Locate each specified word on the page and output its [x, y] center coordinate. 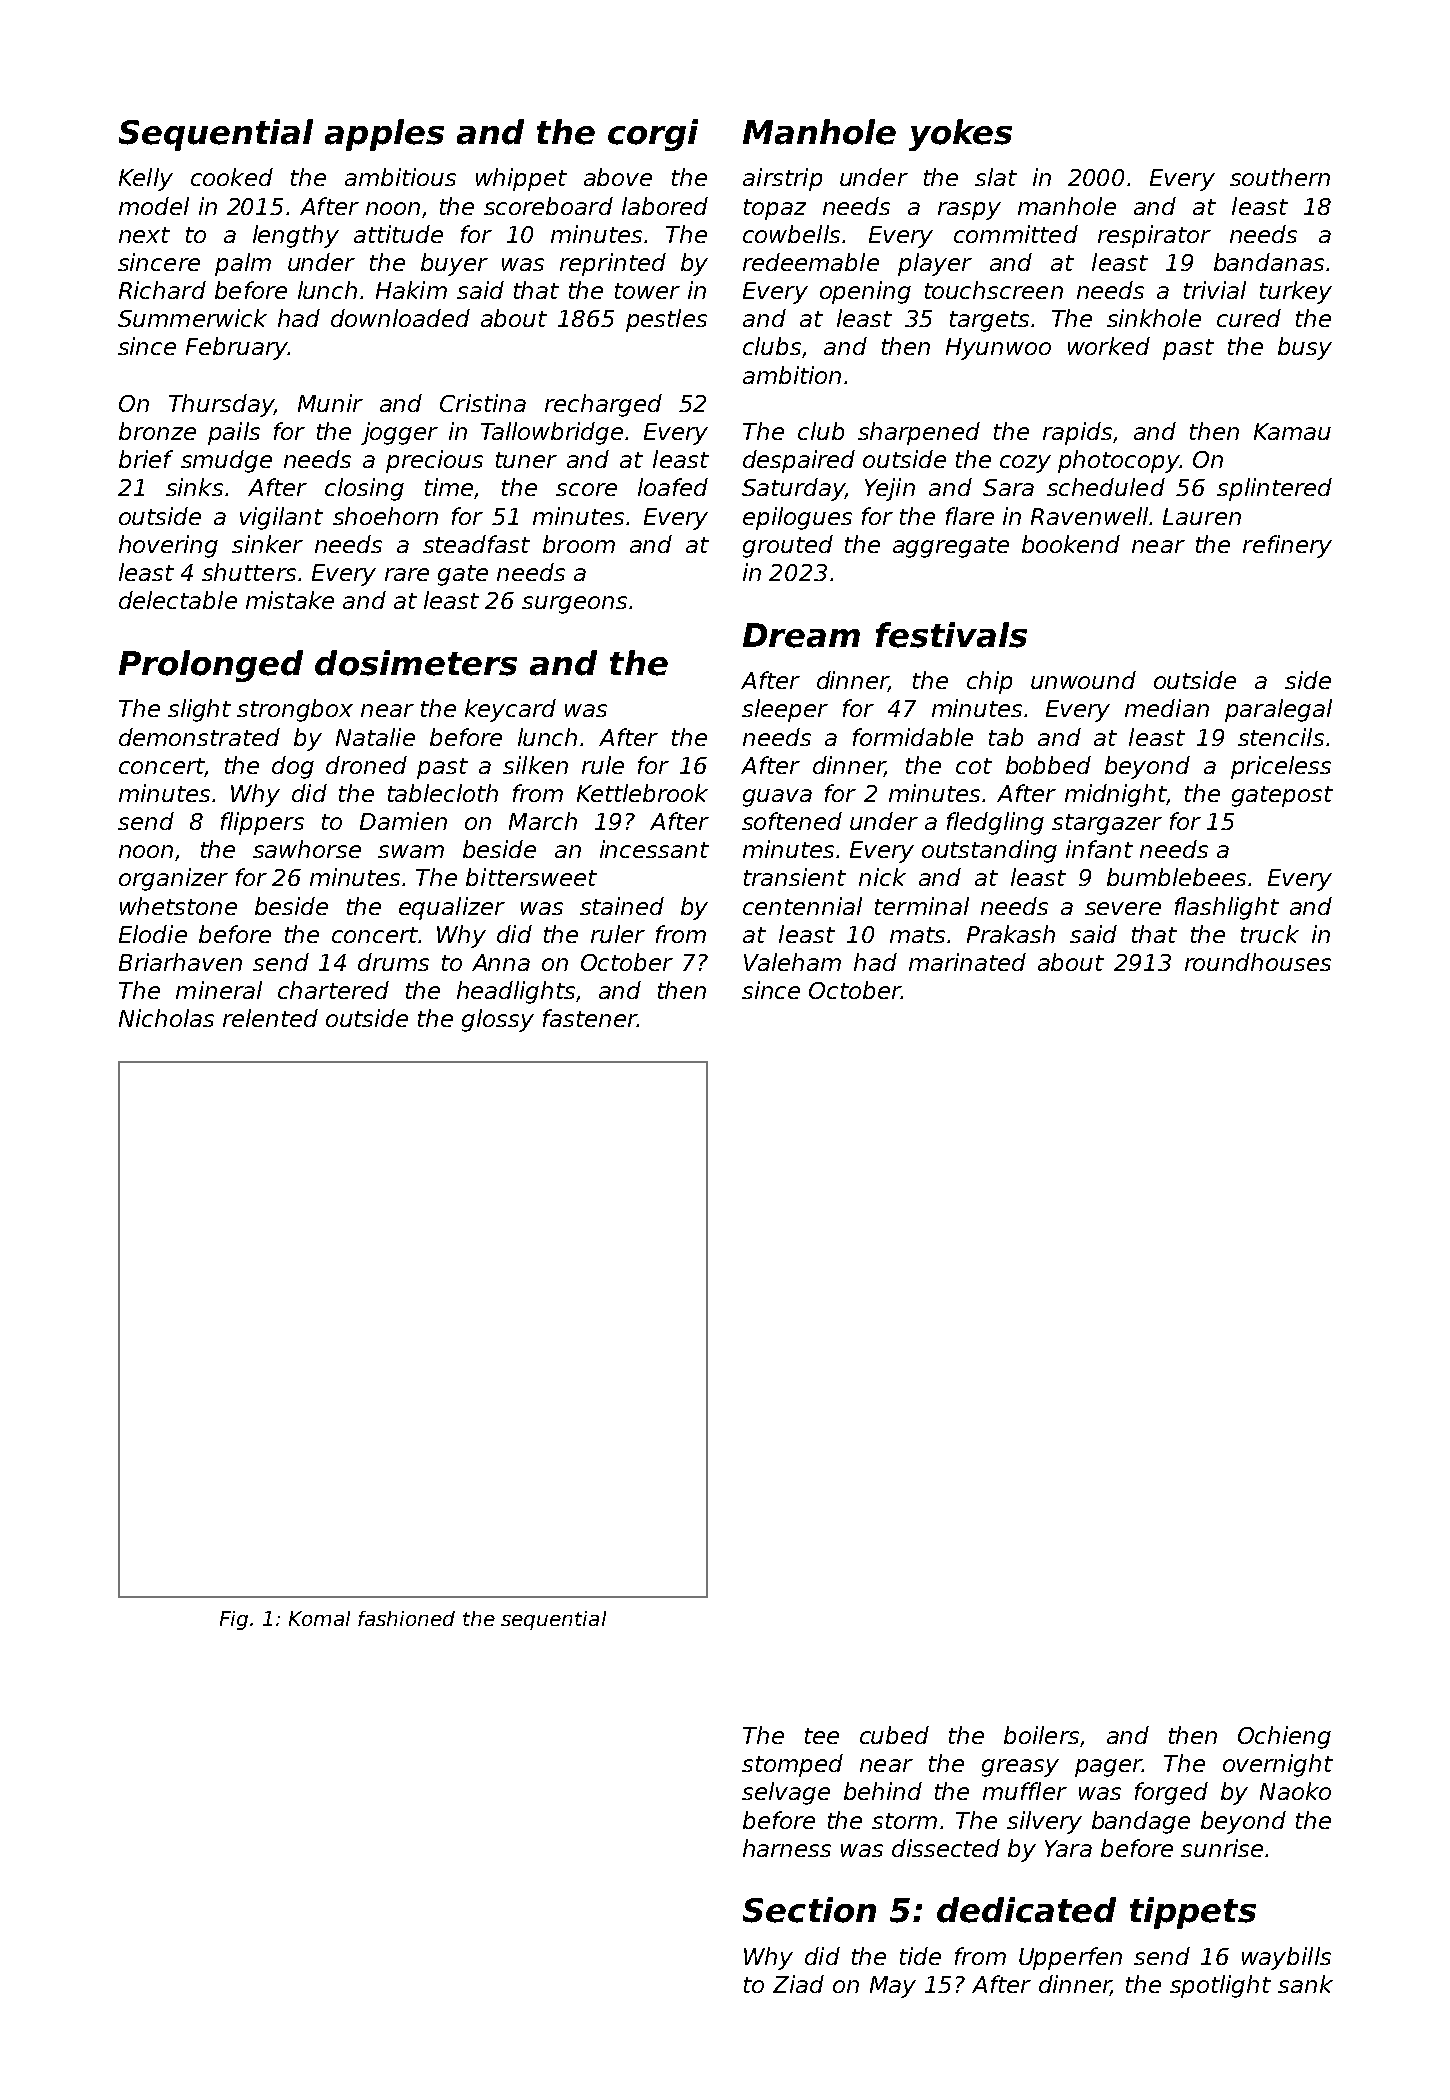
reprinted [613, 264]
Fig [234, 1620]
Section [809, 1910]
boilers [1041, 1735]
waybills [1286, 1958]
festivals [951, 635]
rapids [1077, 433]
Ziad [798, 1984]
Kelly [146, 179]
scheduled [1106, 487]
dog [293, 767]
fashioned [406, 1618]
